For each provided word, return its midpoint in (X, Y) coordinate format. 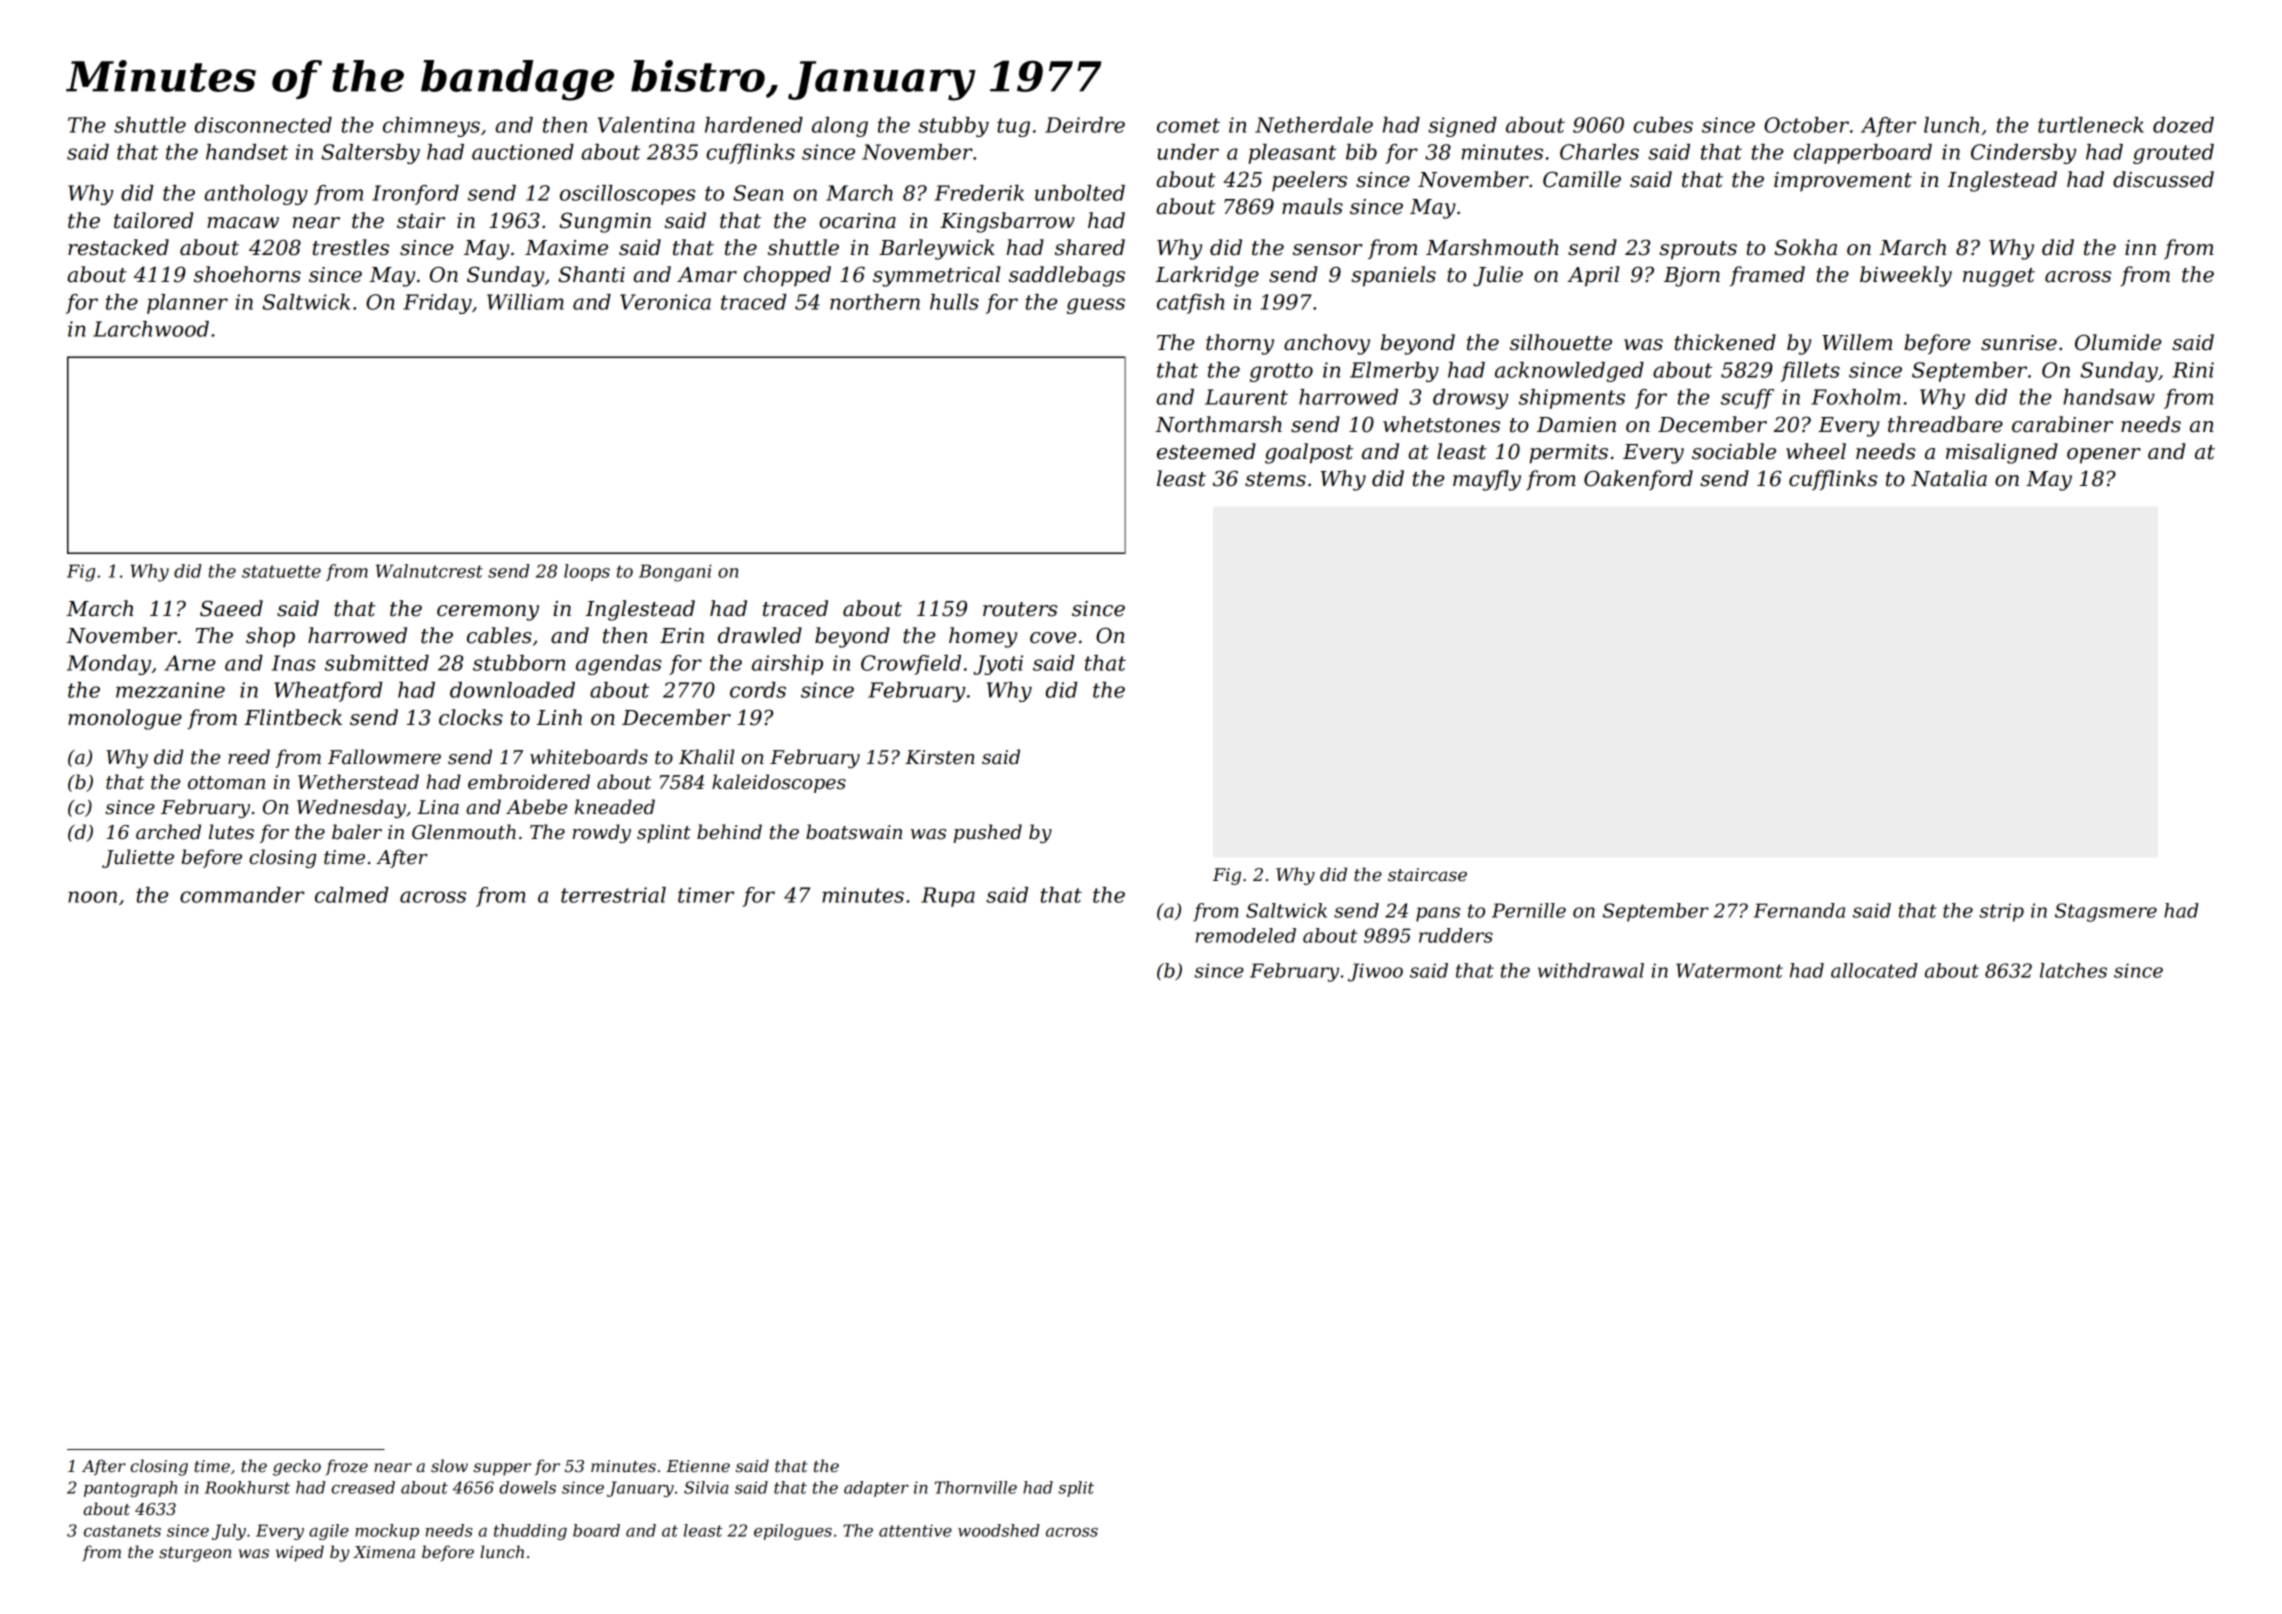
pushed (987, 833)
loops (587, 572)
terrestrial (613, 895)
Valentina (646, 125)
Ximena (384, 1552)
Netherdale (1314, 125)
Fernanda (1799, 910)
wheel (1816, 451)
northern (875, 302)
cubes (1663, 125)
